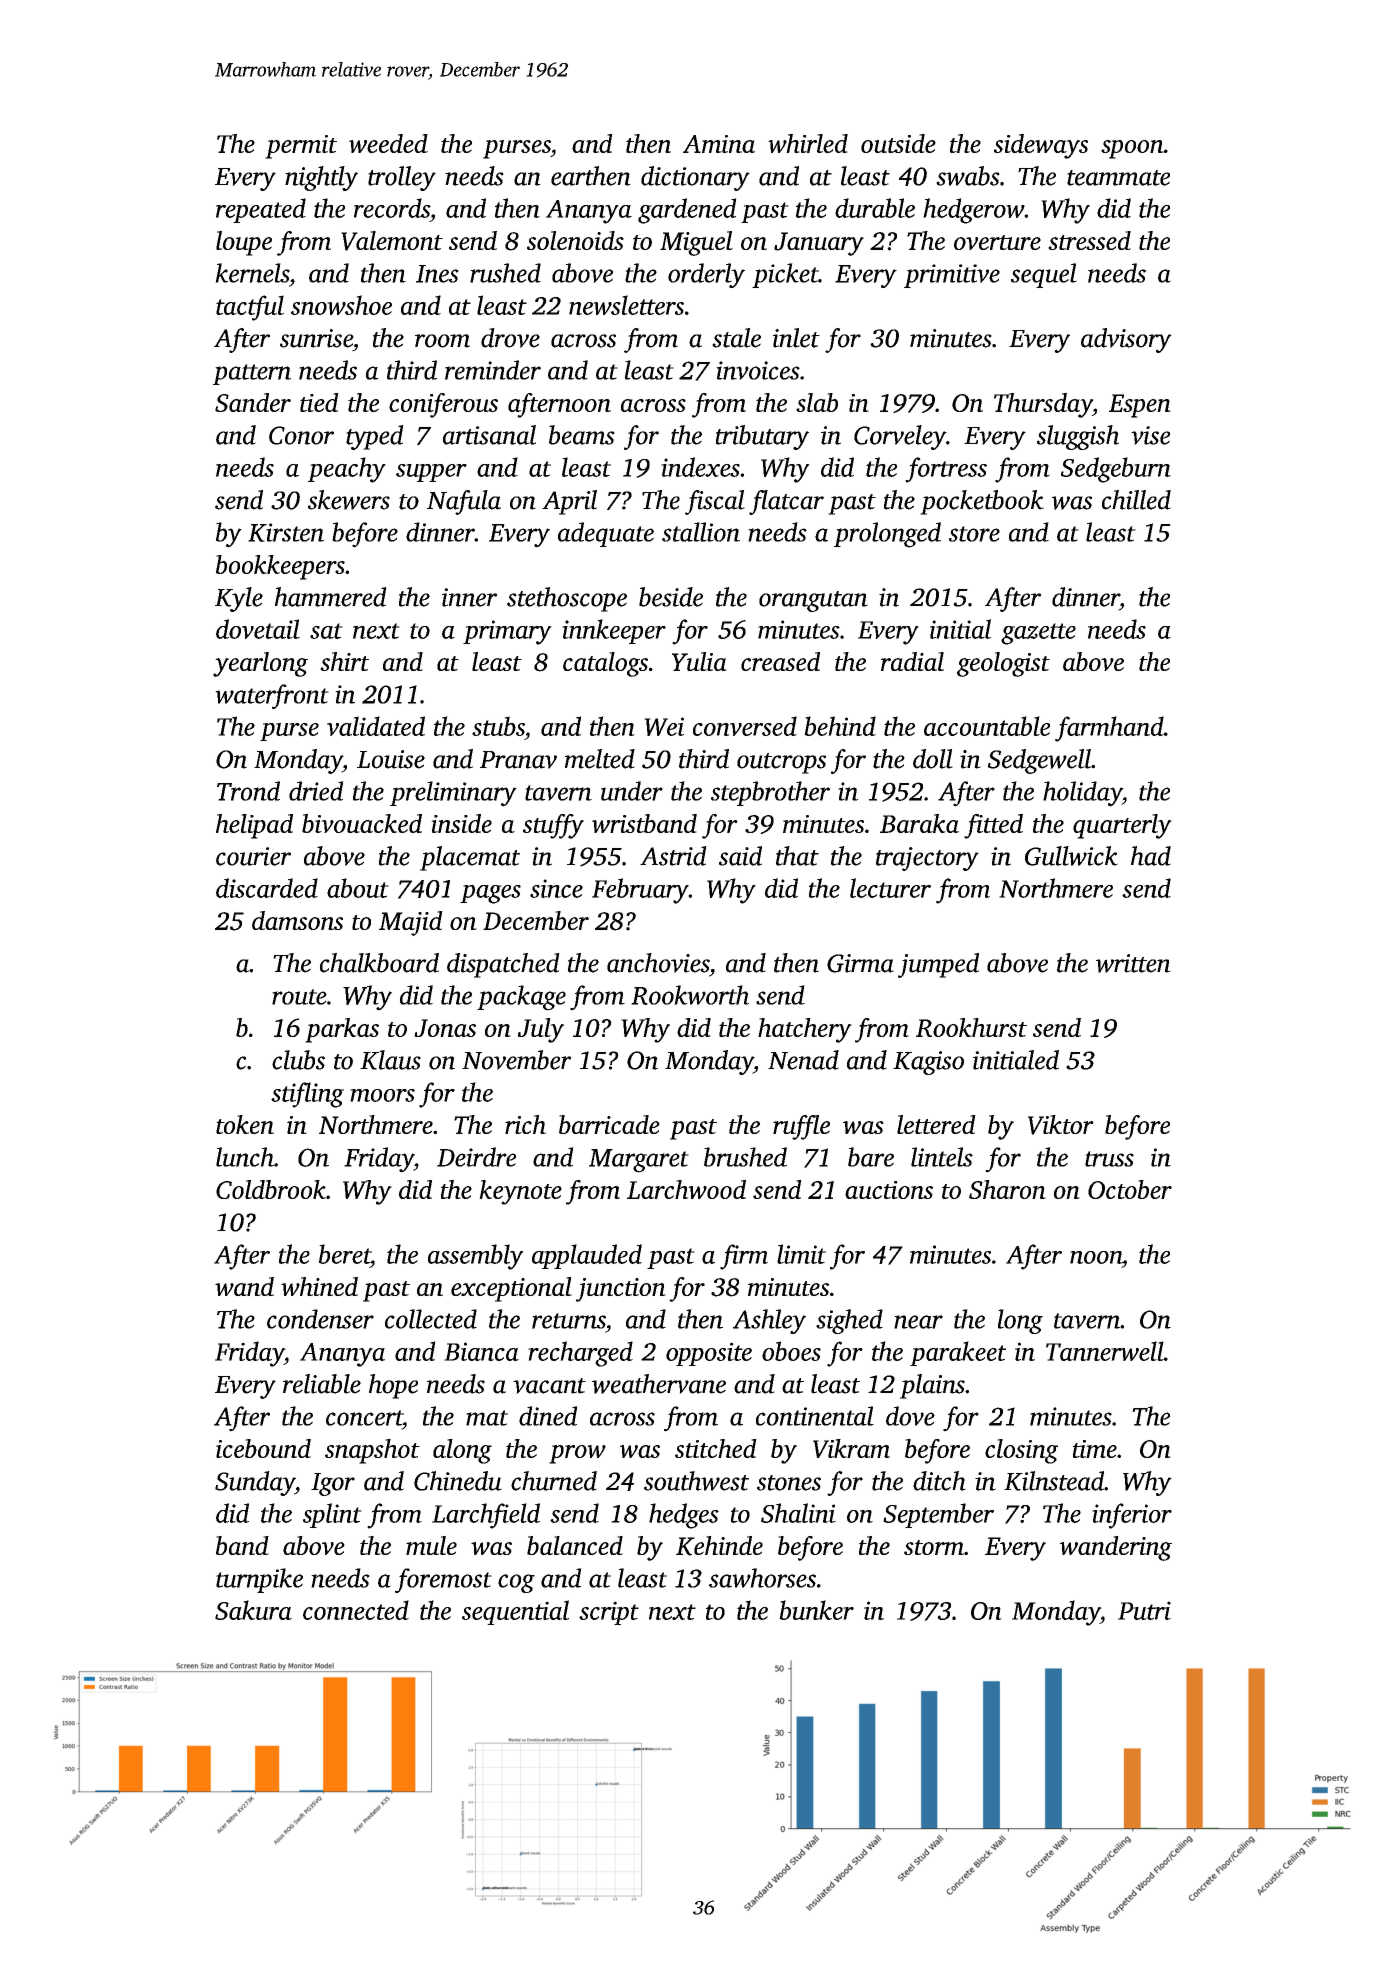 The height and width of the screenshot is (1969, 1386). Describe the element at coordinates (695, 178) in the screenshot. I see `dictionary` at that location.
